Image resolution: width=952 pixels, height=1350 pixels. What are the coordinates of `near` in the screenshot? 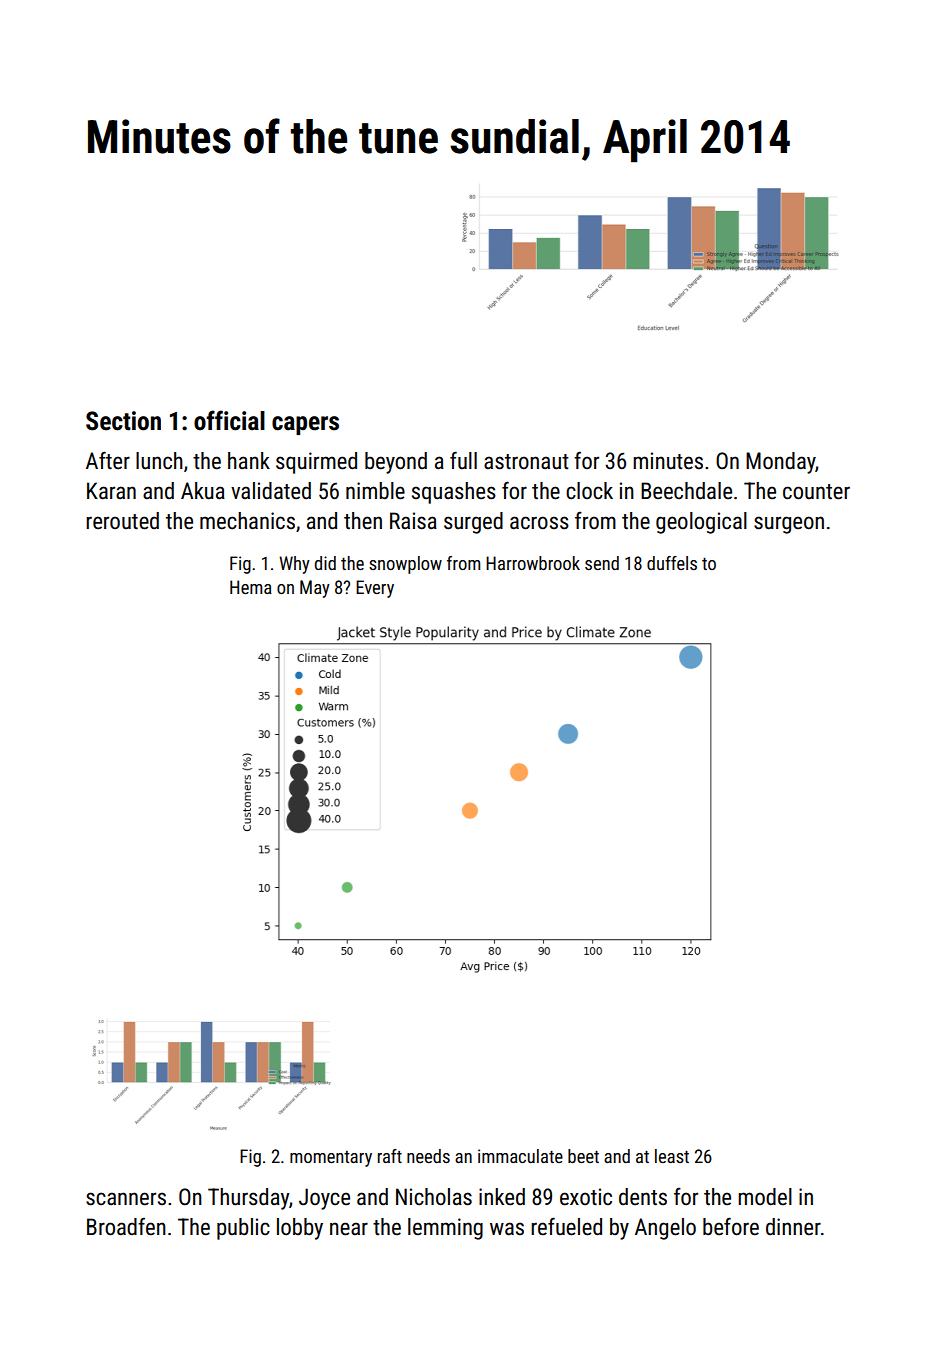 It's located at (349, 1229).
